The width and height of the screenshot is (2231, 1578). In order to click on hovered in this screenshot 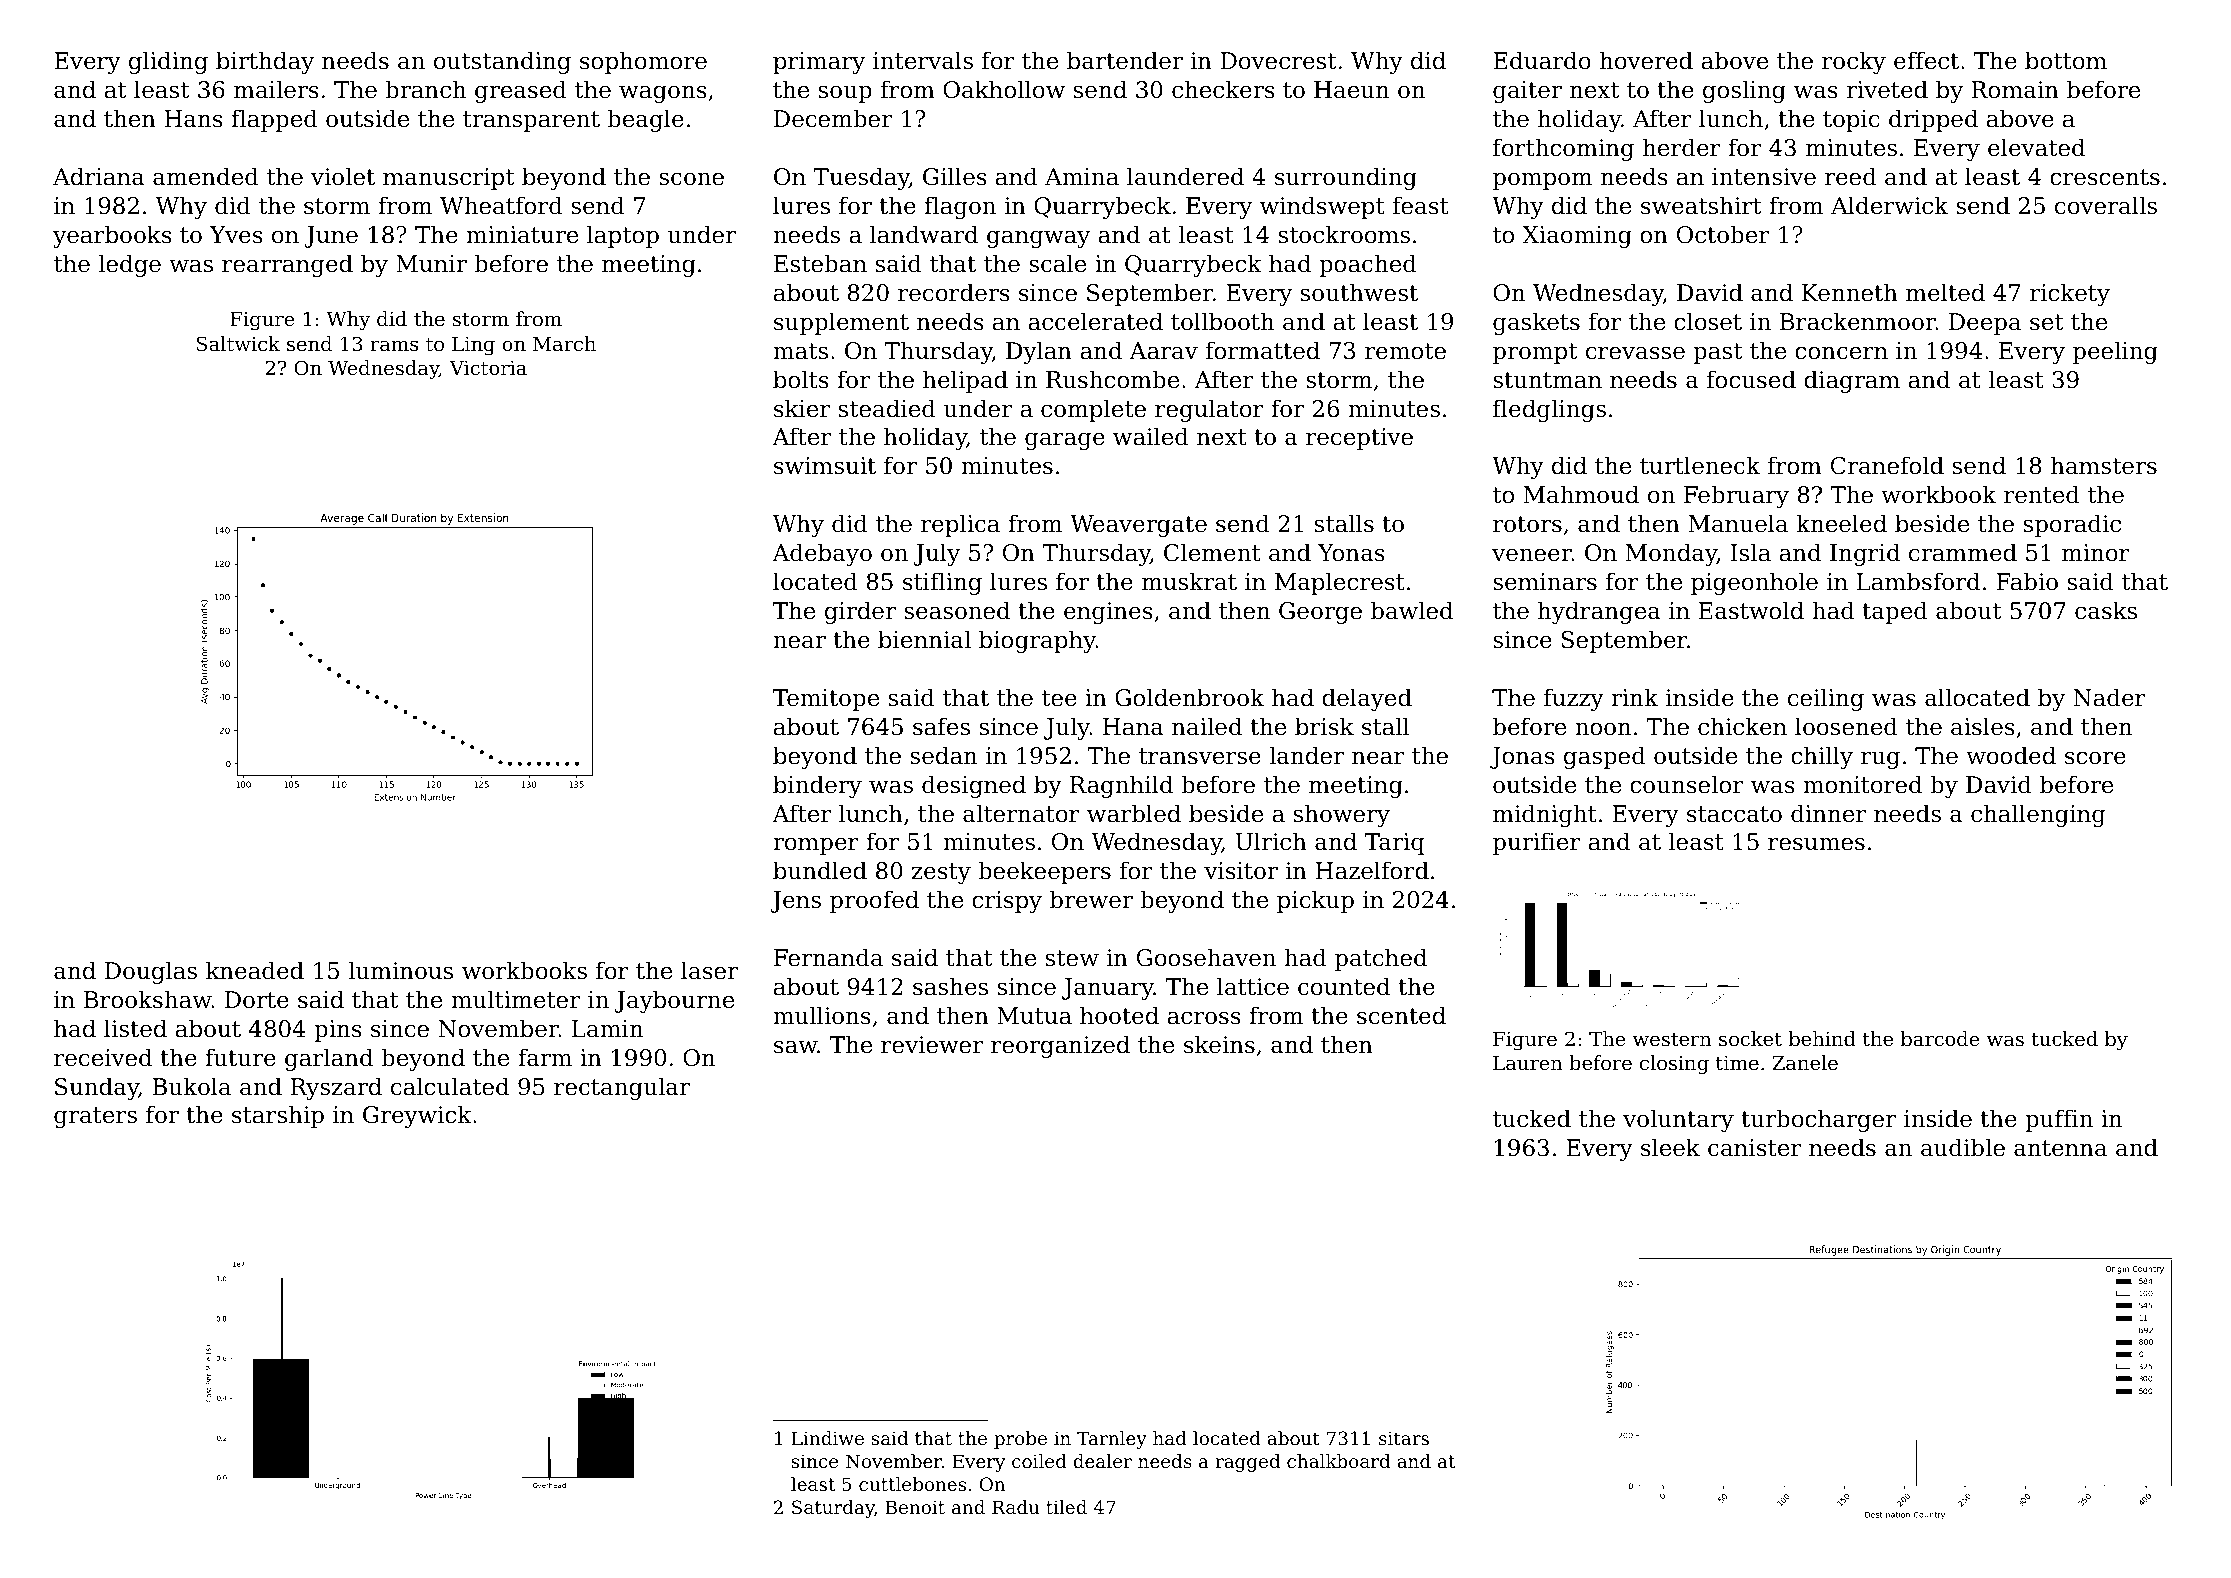, I will do `click(1646, 60)`.
